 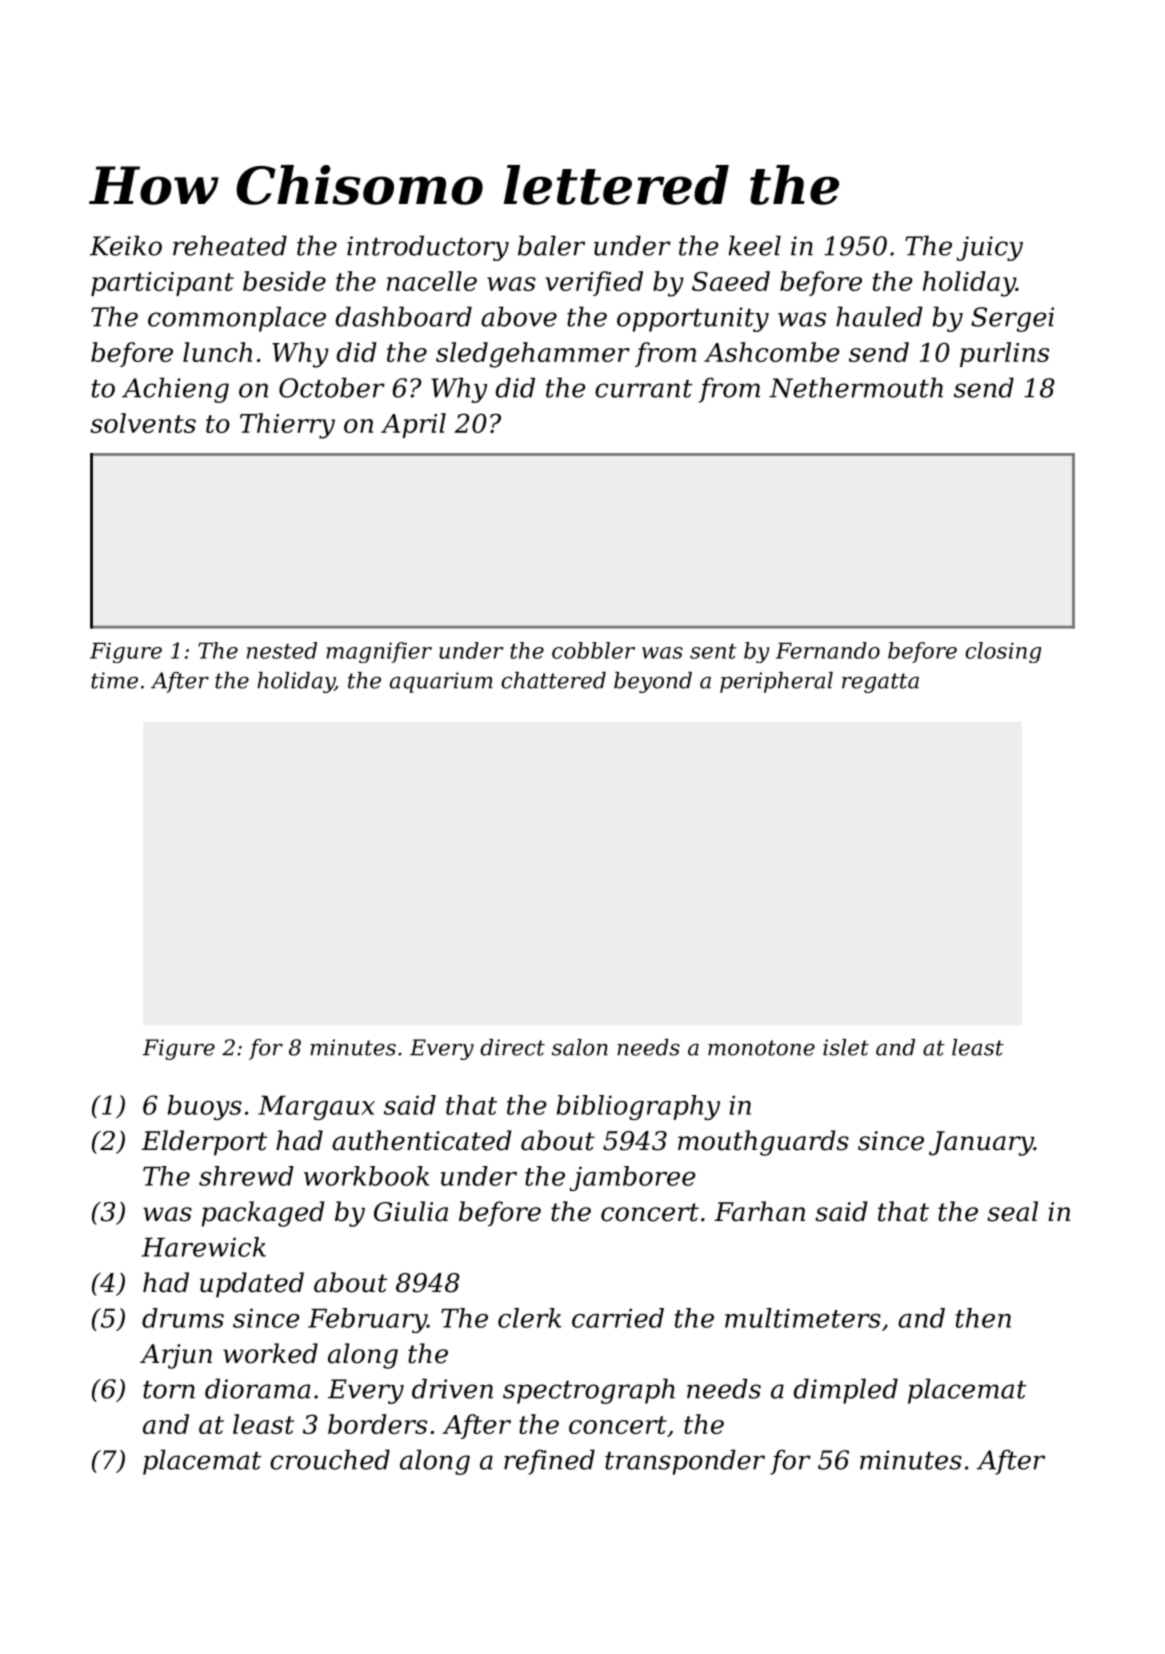 What do you see at coordinates (846, 1047) in the screenshot?
I see `islet` at bounding box center [846, 1047].
